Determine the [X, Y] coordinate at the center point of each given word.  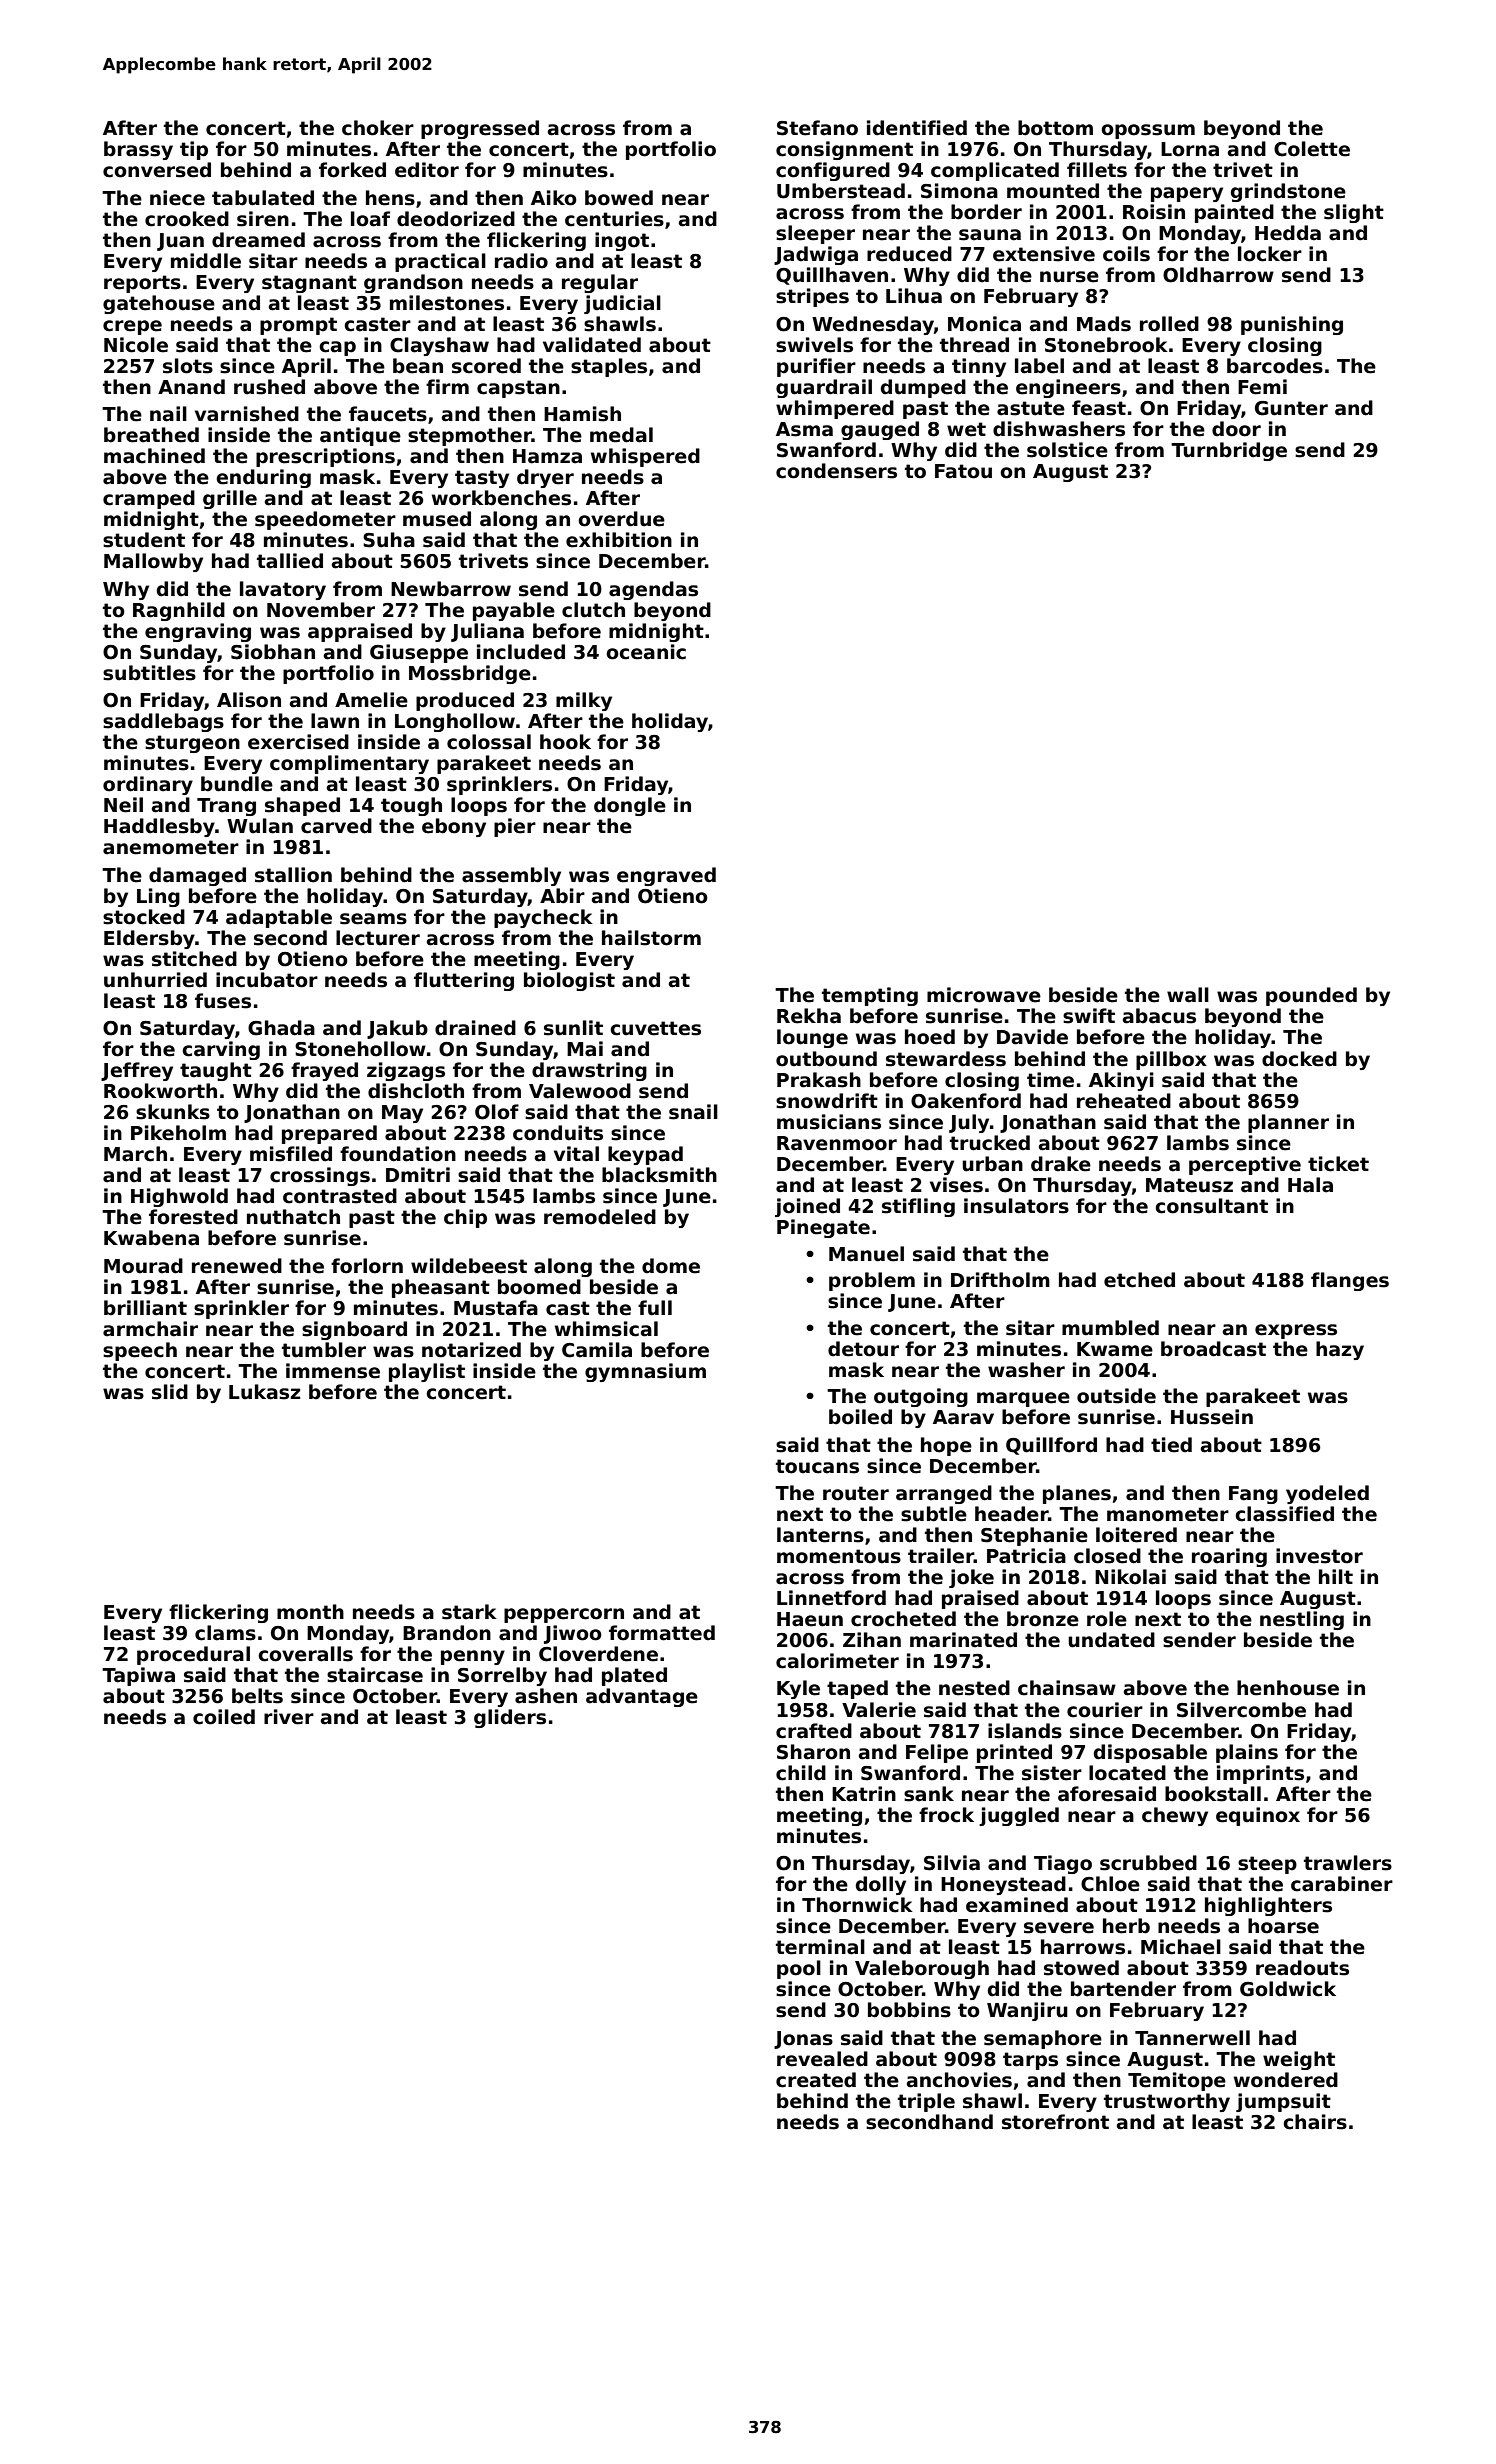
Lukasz [264, 1392]
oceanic [646, 652]
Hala [1310, 1185]
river [289, 1717]
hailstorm [651, 938]
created [816, 2080]
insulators [1016, 1206]
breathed [151, 435]
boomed [539, 1287]
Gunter [1291, 408]
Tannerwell [1192, 2038]
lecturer [378, 938]
